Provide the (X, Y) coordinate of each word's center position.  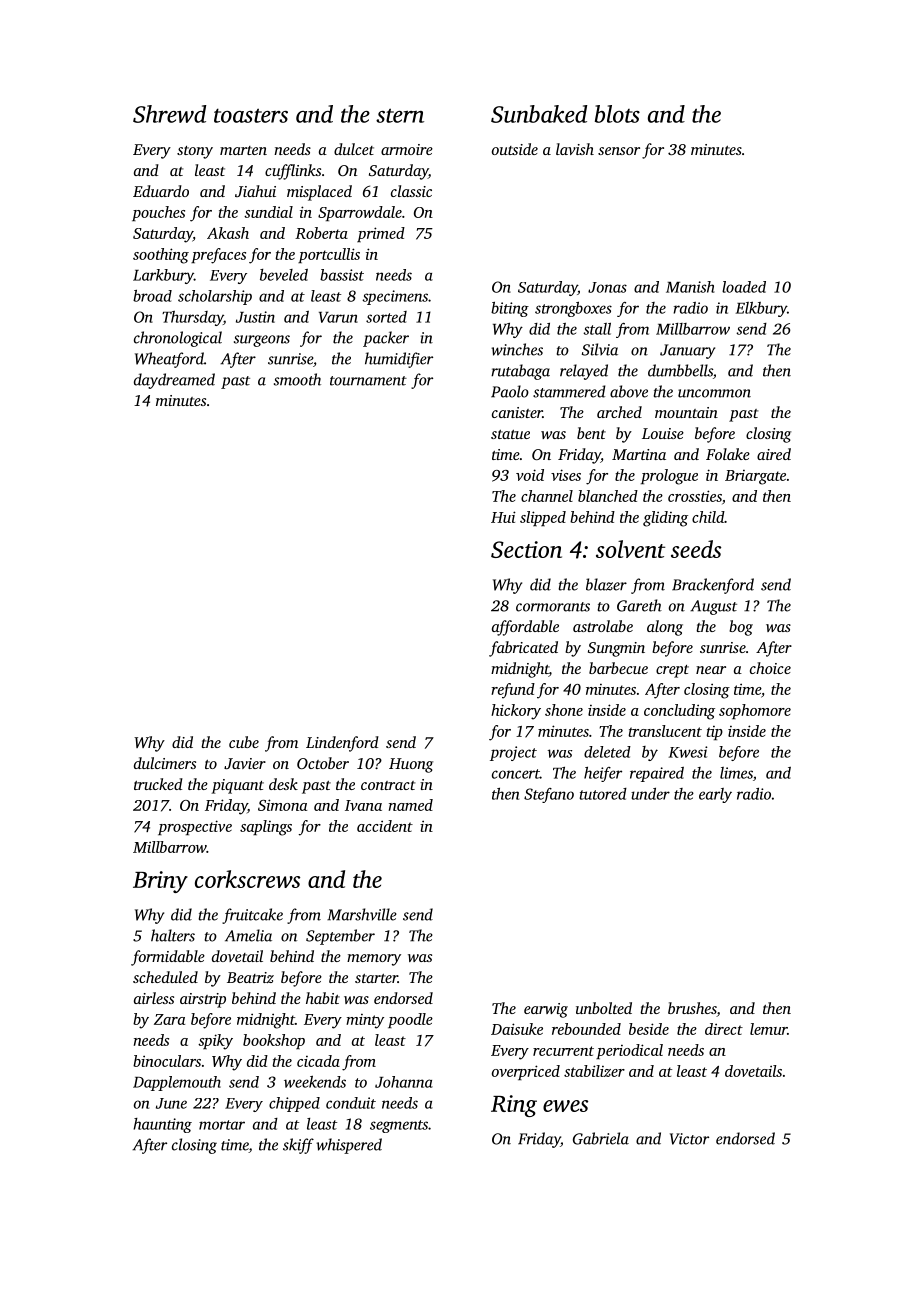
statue (510, 434)
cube (244, 742)
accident (385, 826)
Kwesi (687, 752)
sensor (619, 151)
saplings (266, 828)
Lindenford (342, 744)
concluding (679, 712)
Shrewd (169, 114)
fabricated (523, 649)
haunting (162, 1125)
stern (400, 115)
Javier (245, 763)
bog (741, 628)
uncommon (714, 393)
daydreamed (174, 381)
